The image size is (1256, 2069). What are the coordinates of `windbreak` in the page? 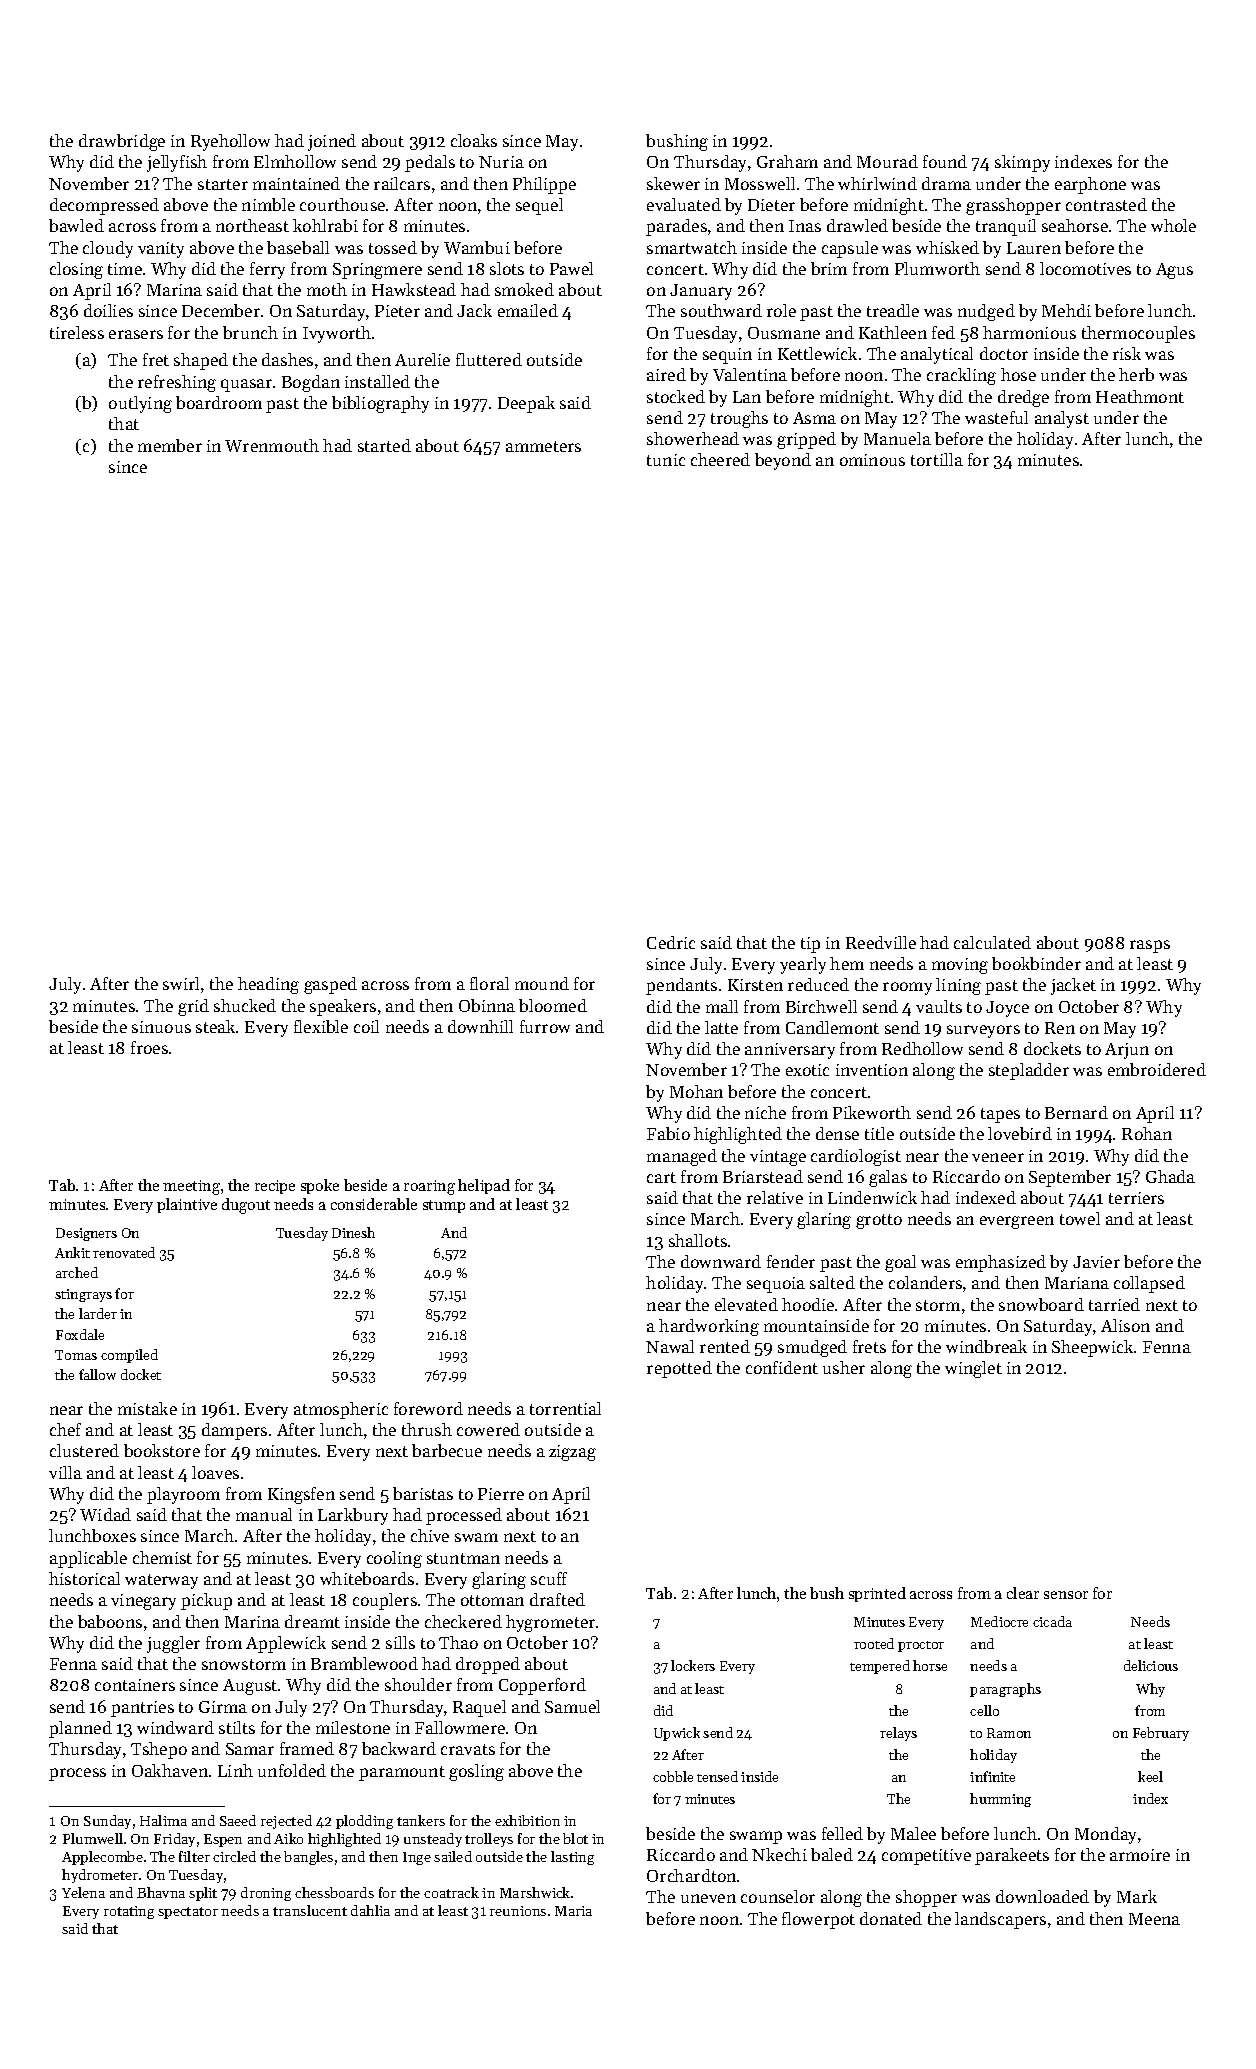 It's located at (986, 1346).
